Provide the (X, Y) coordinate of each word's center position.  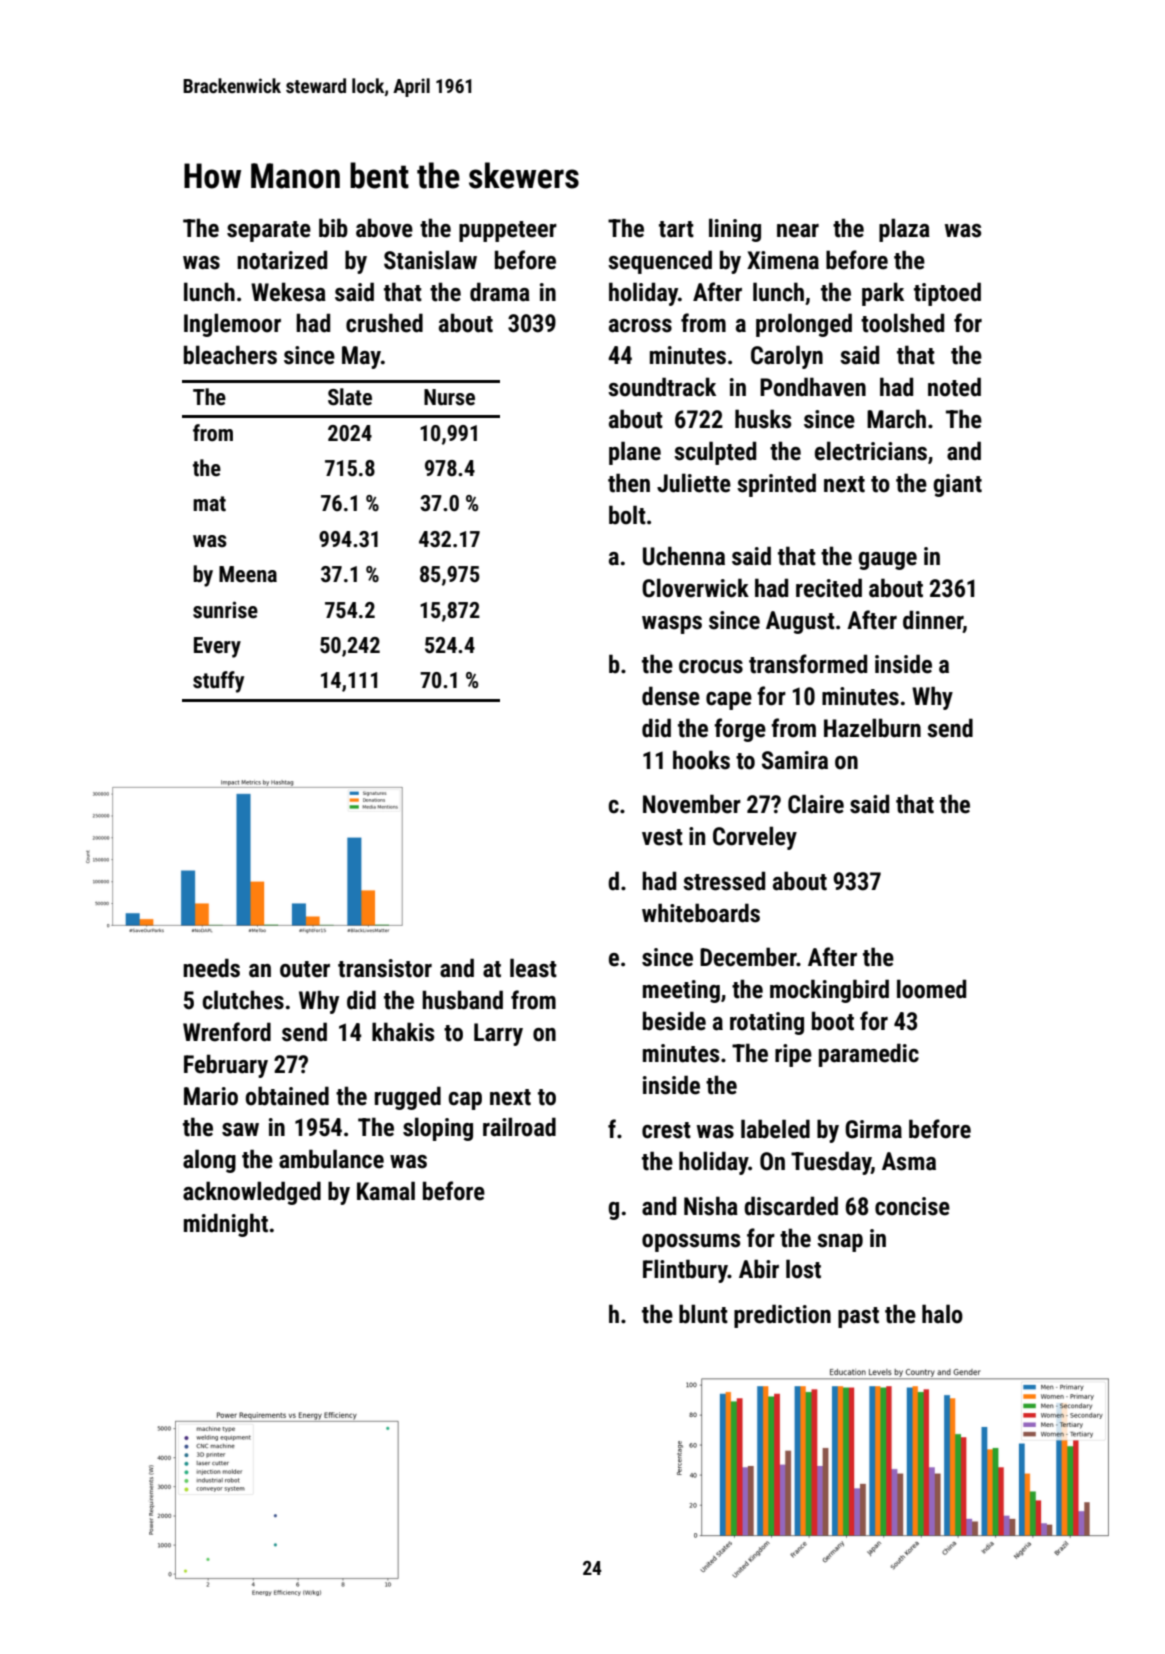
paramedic (869, 1055)
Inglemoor (232, 325)
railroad (519, 1127)
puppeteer (508, 231)
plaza (904, 230)
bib (333, 228)
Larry (498, 1034)
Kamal (386, 1191)
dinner (933, 620)
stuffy (218, 682)
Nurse (449, 397)
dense (671, 696)
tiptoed (947, 294)
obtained (287, 1096)
